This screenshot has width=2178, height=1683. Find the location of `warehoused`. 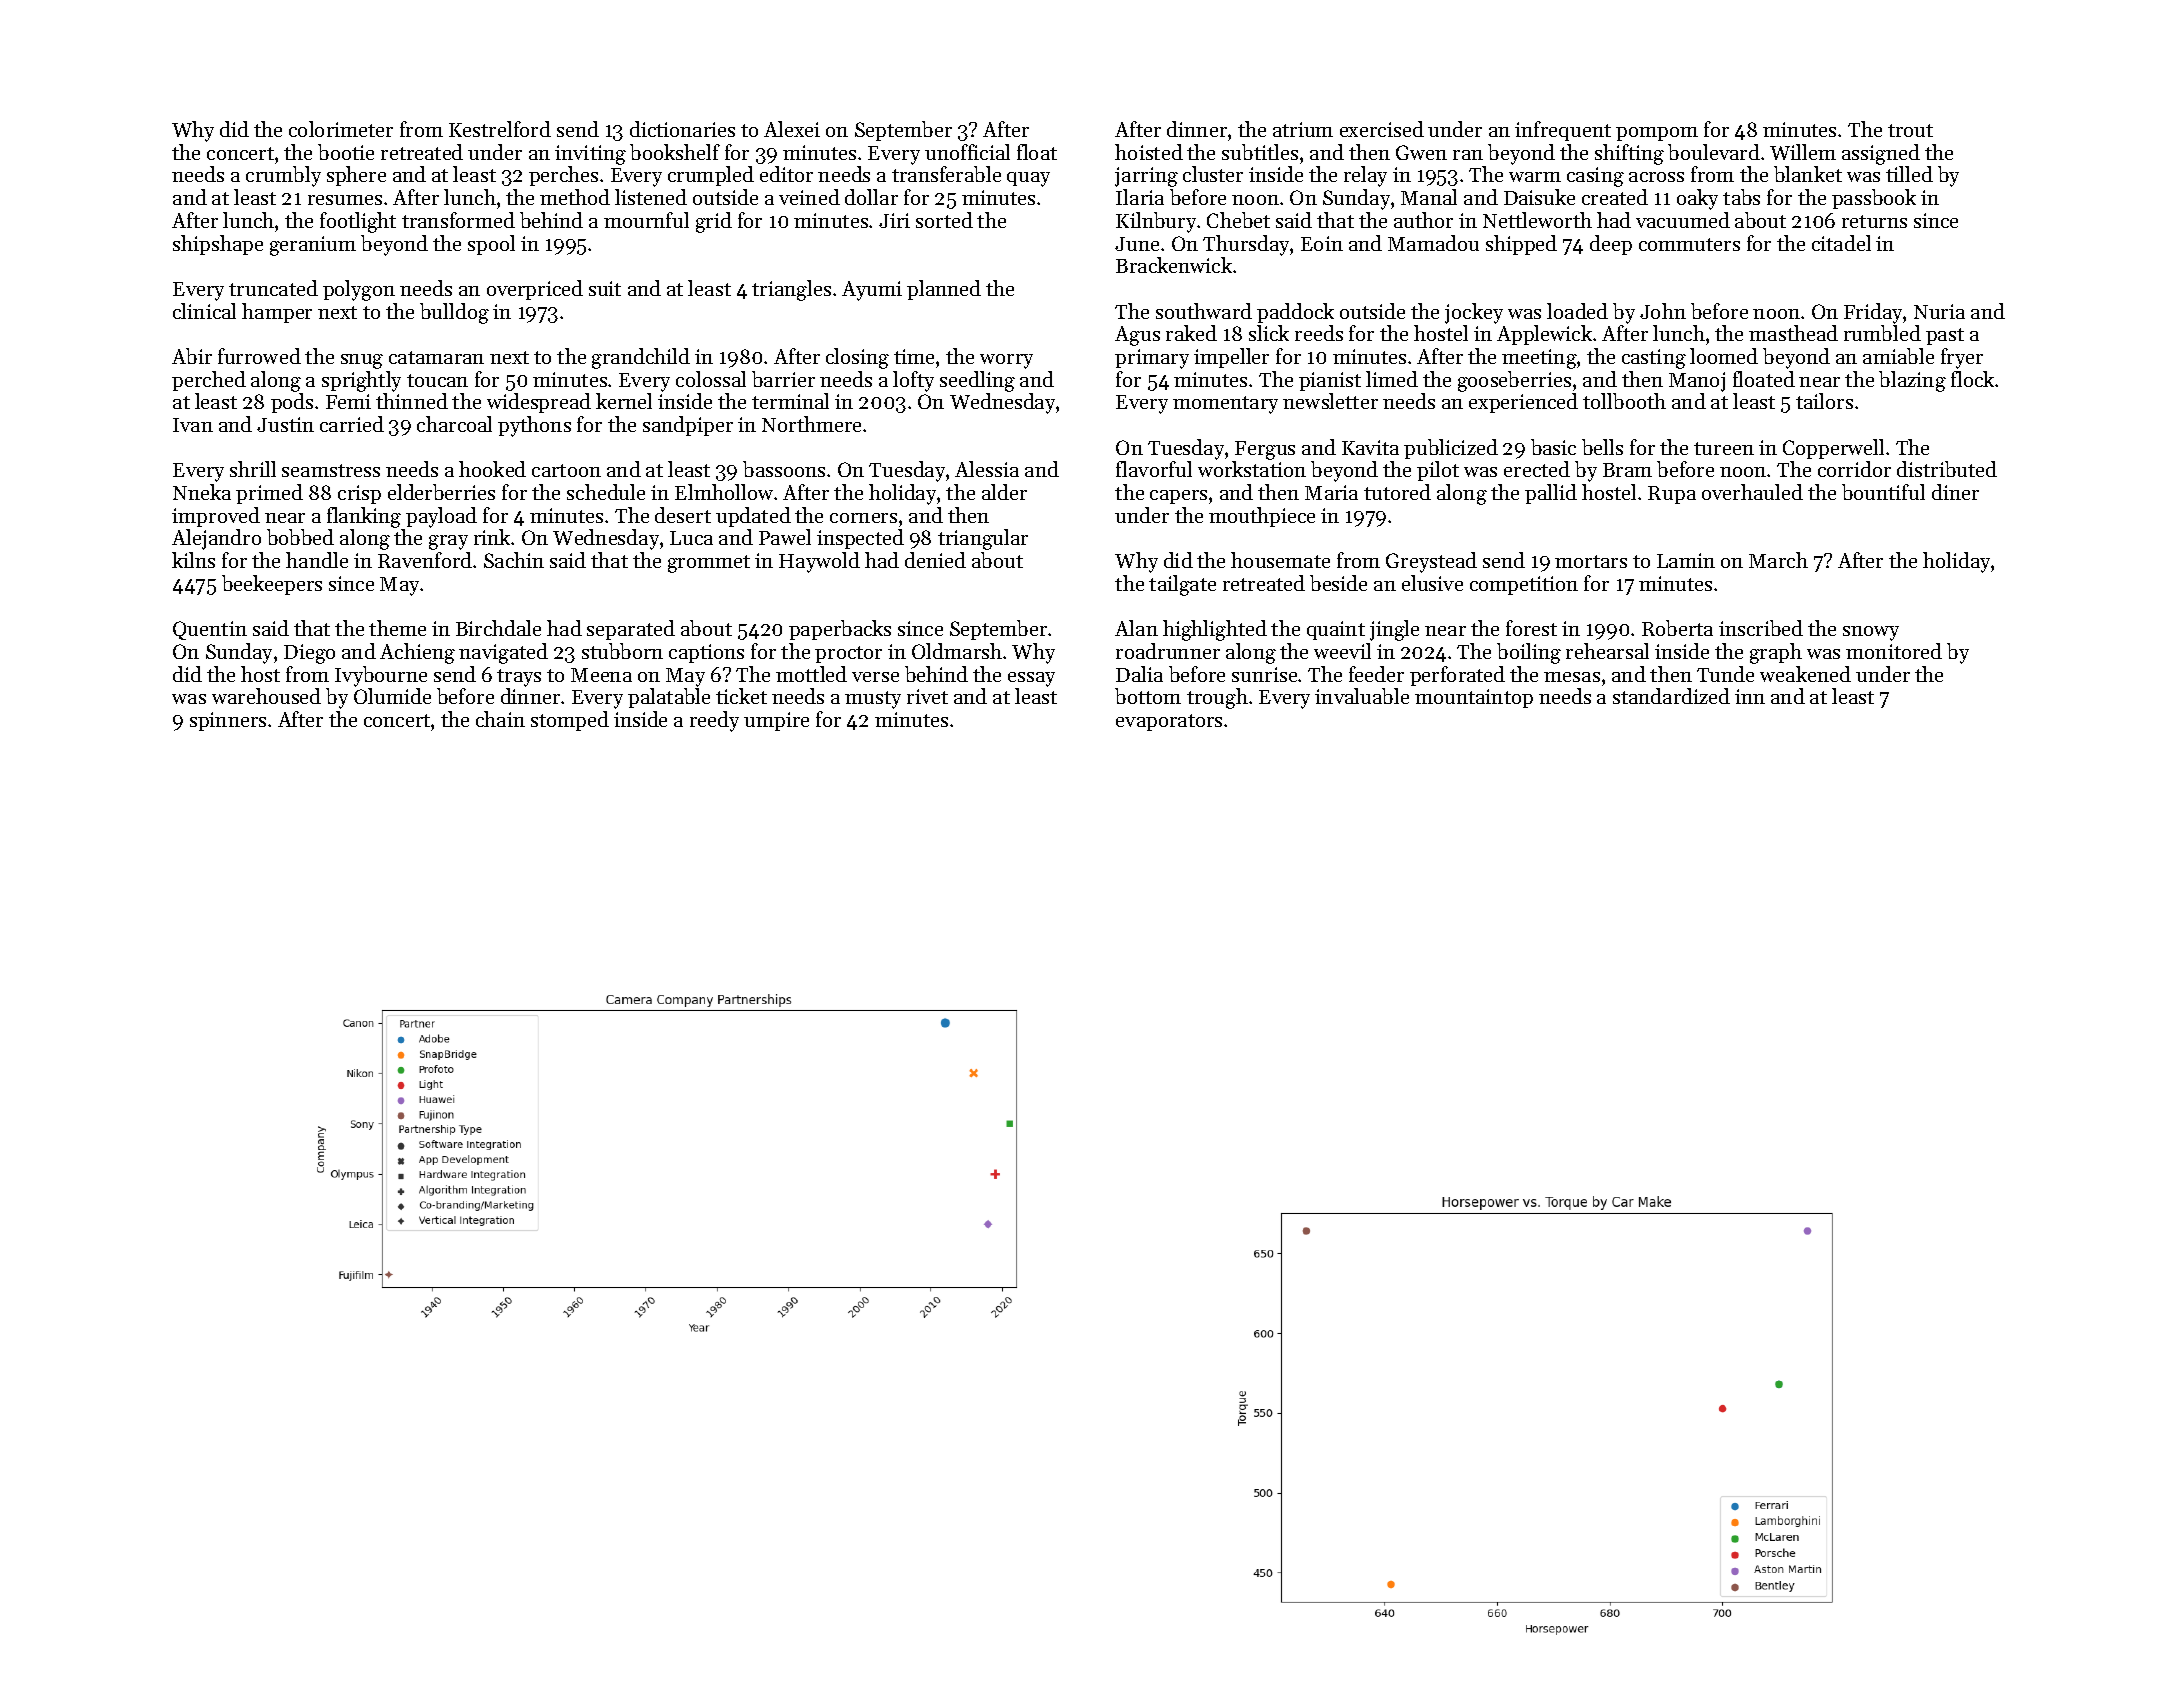

warehoused is located at coordinates (266, 696).
